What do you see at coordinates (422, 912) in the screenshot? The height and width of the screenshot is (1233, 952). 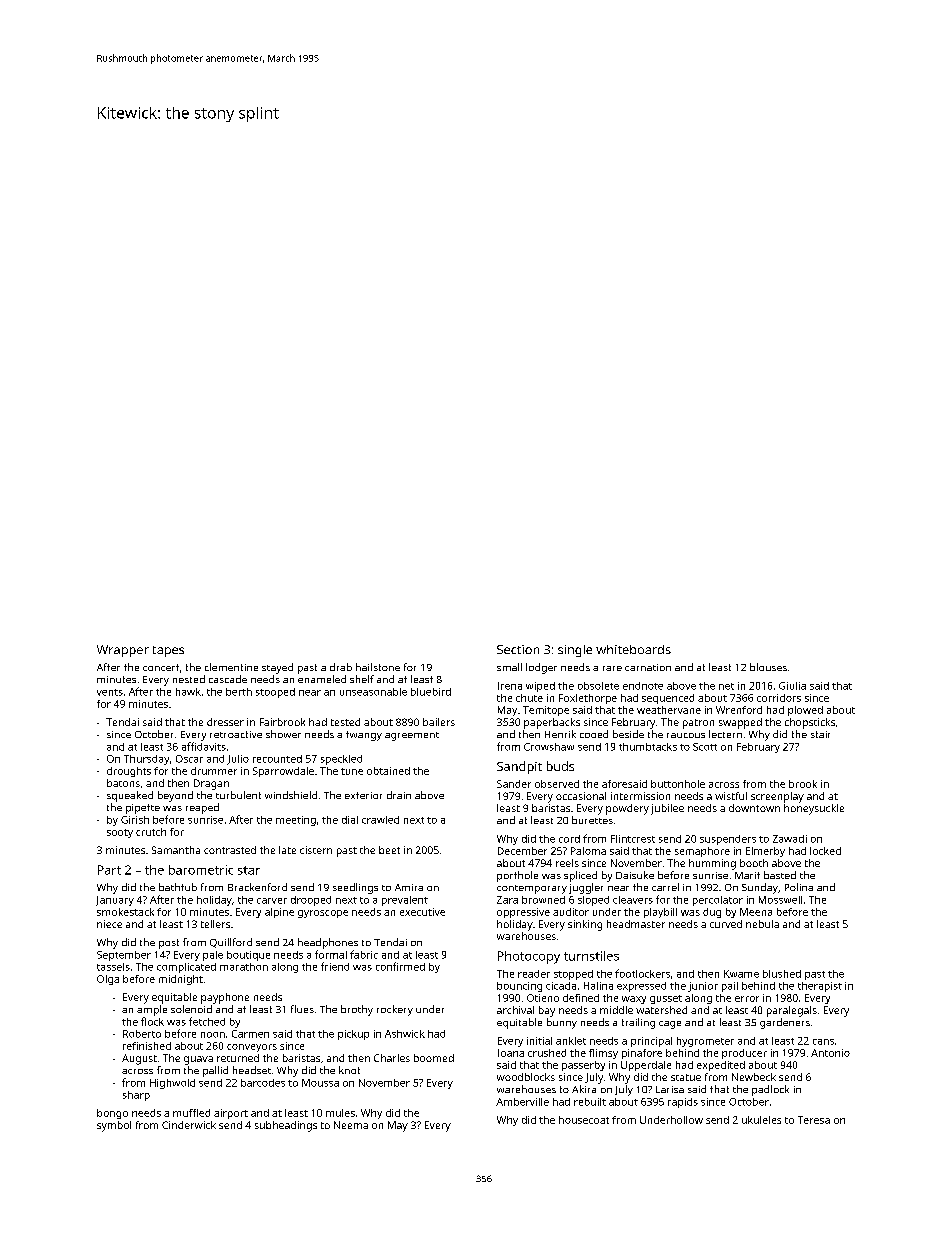 I see `executive` at bounding box center [422, 912].
